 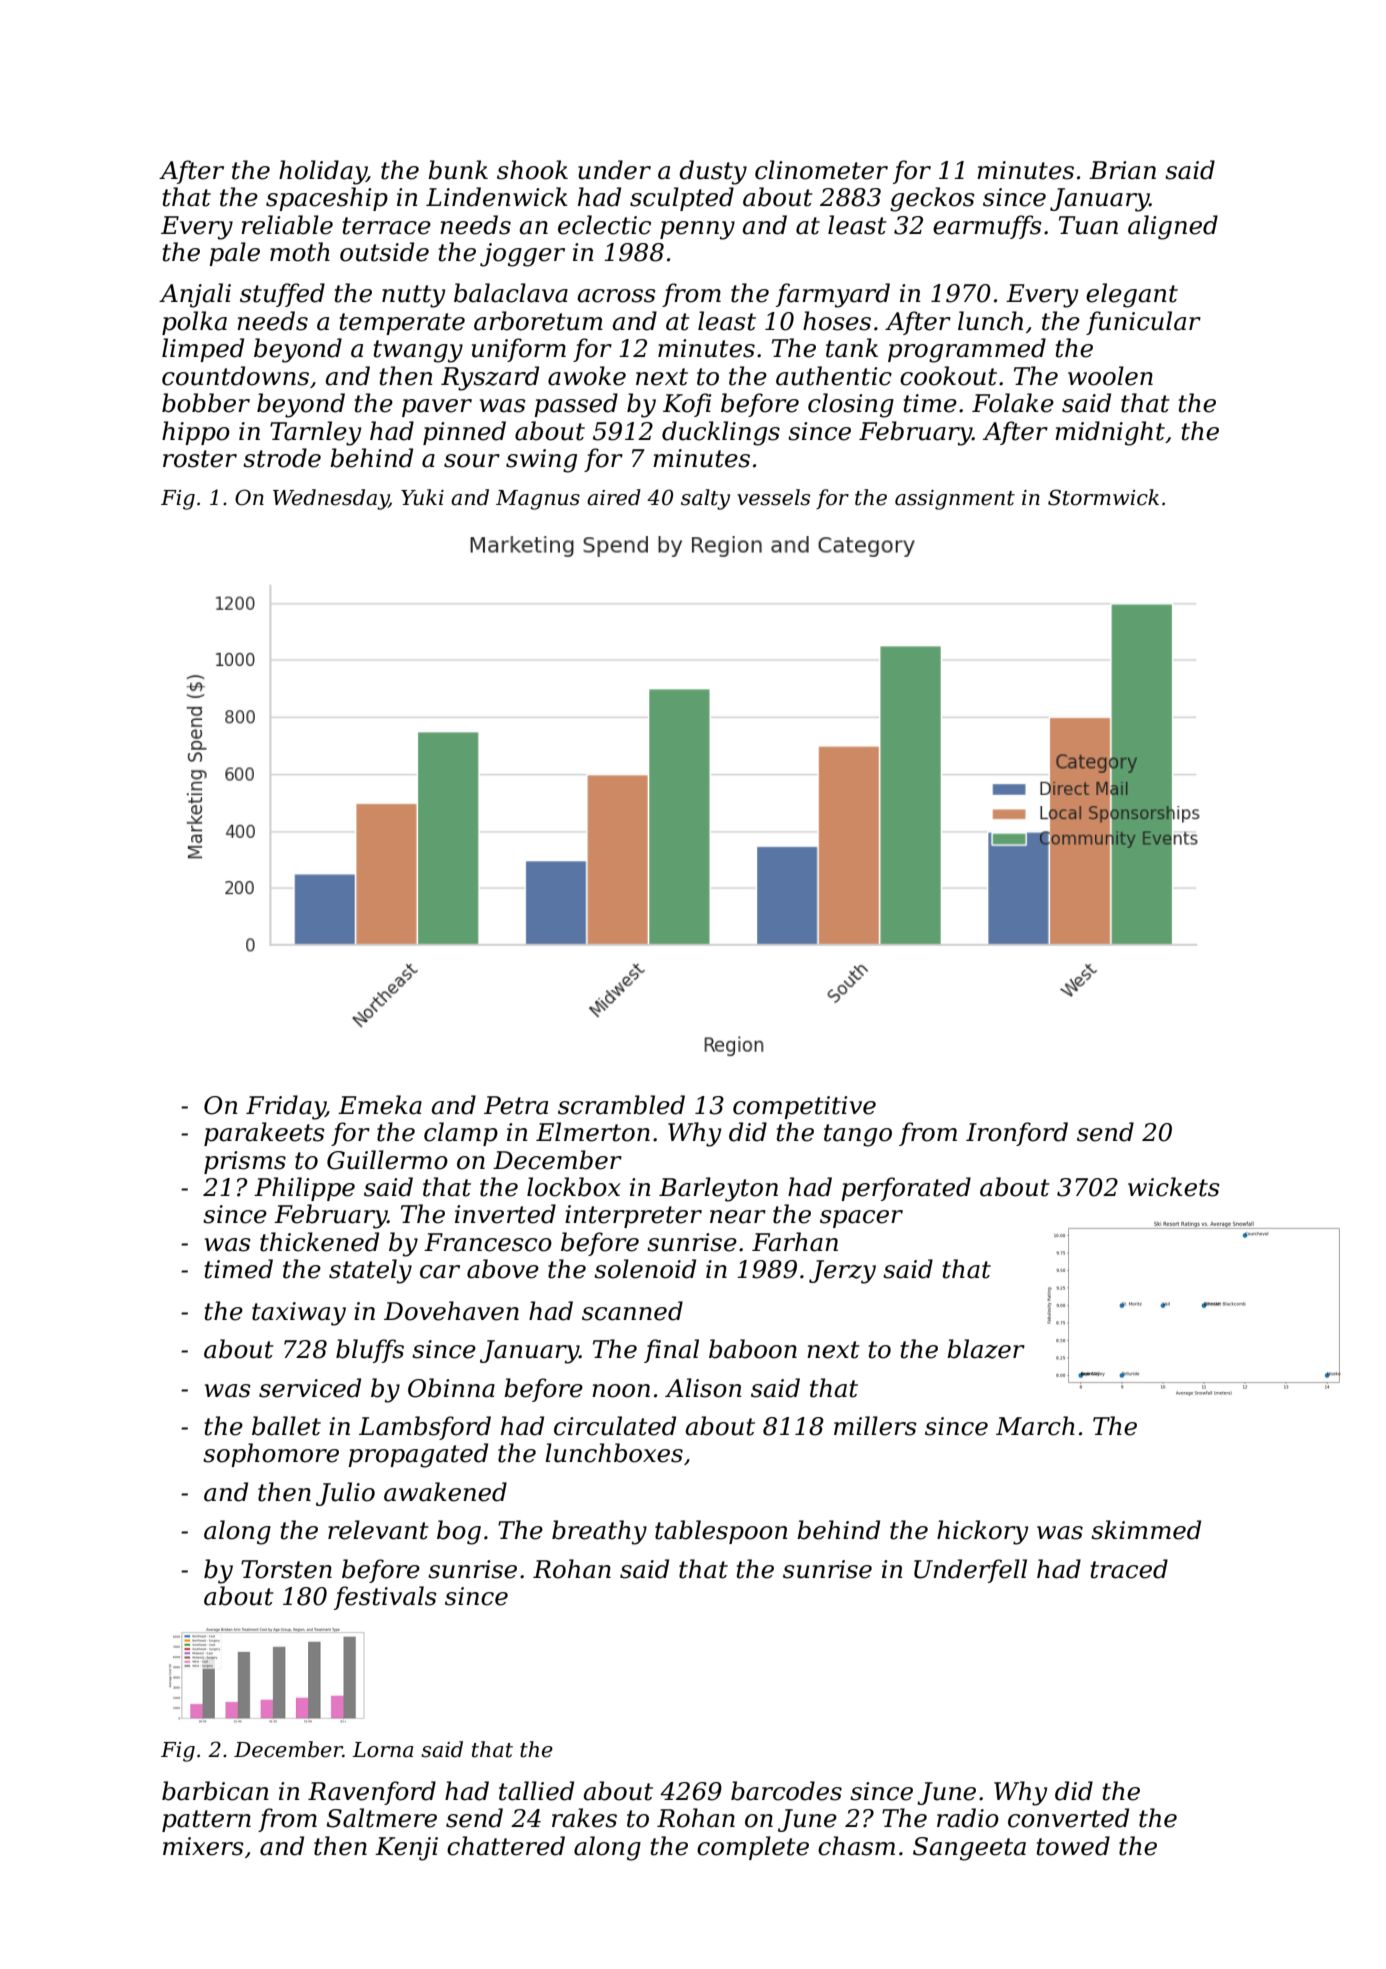 I want to click on mixers, so click(x=203, y=1846).
